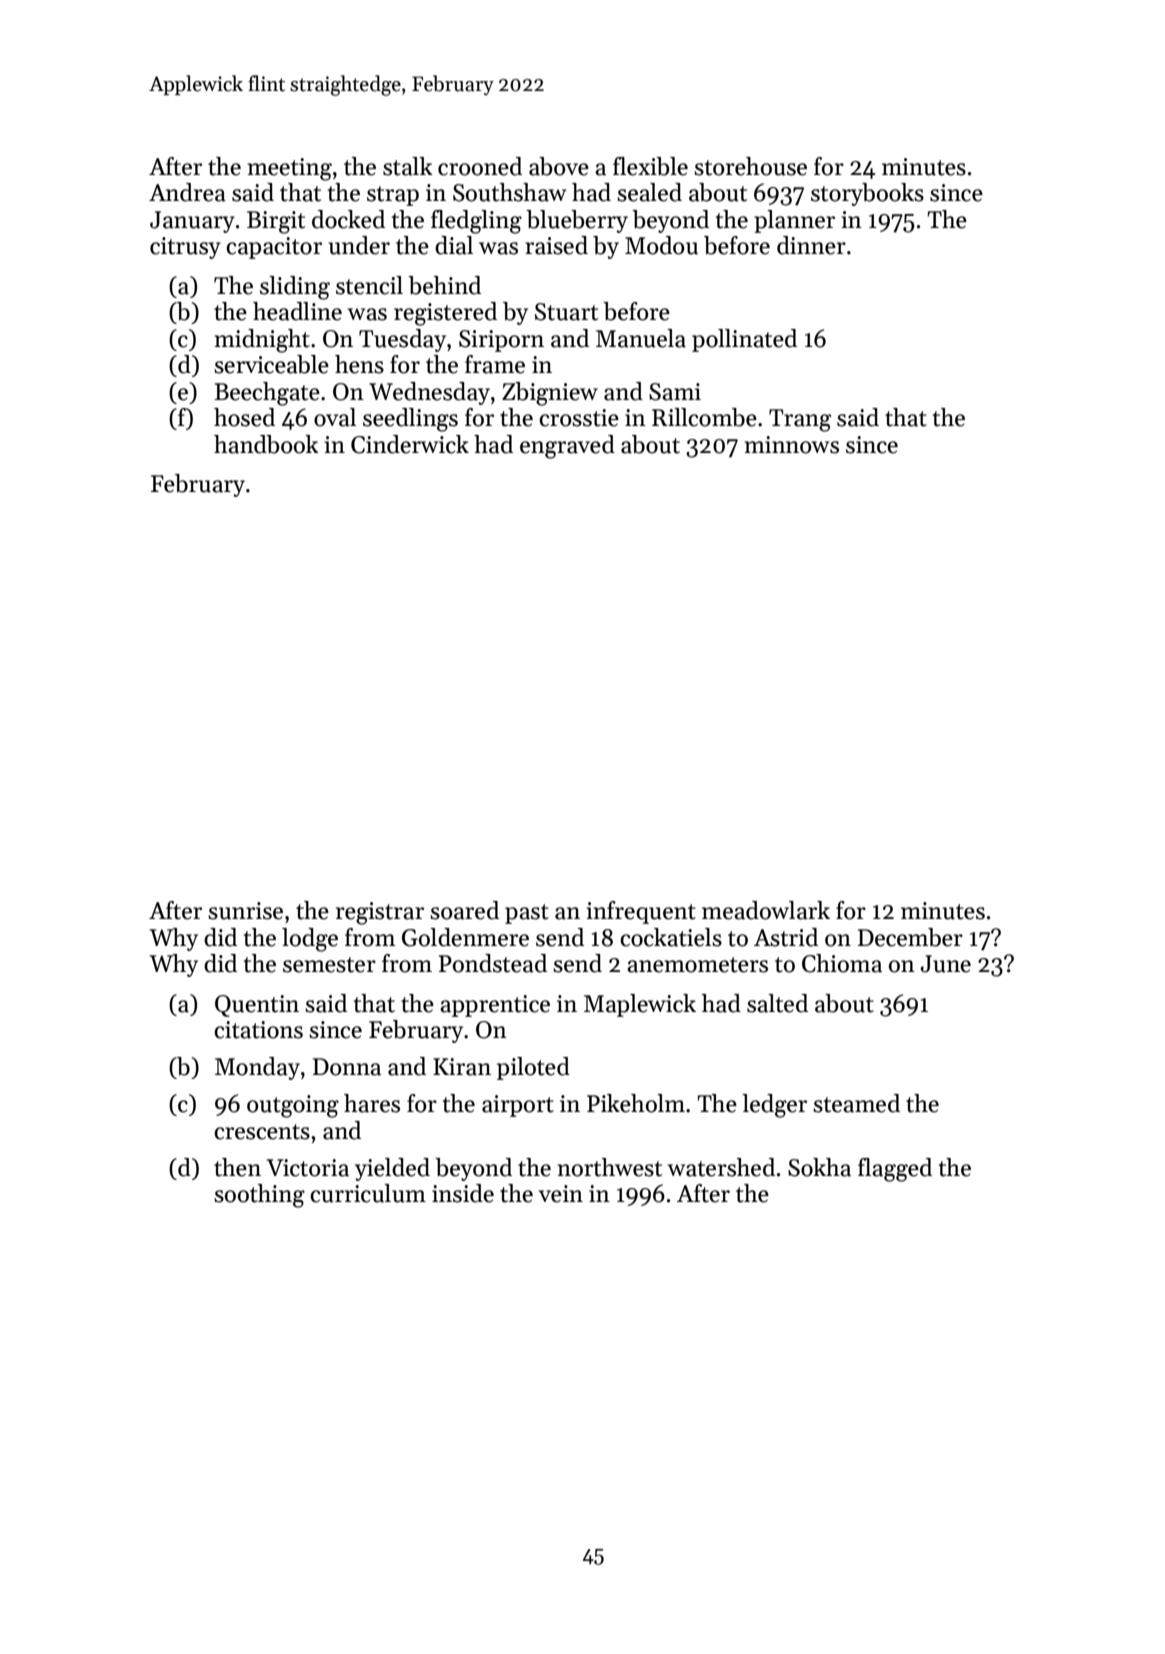 The height and width of the screenshot is (1654, 1165). Describe the element at coordinates (187, 192) in the screenshot. I see `Andrea` at that location.
